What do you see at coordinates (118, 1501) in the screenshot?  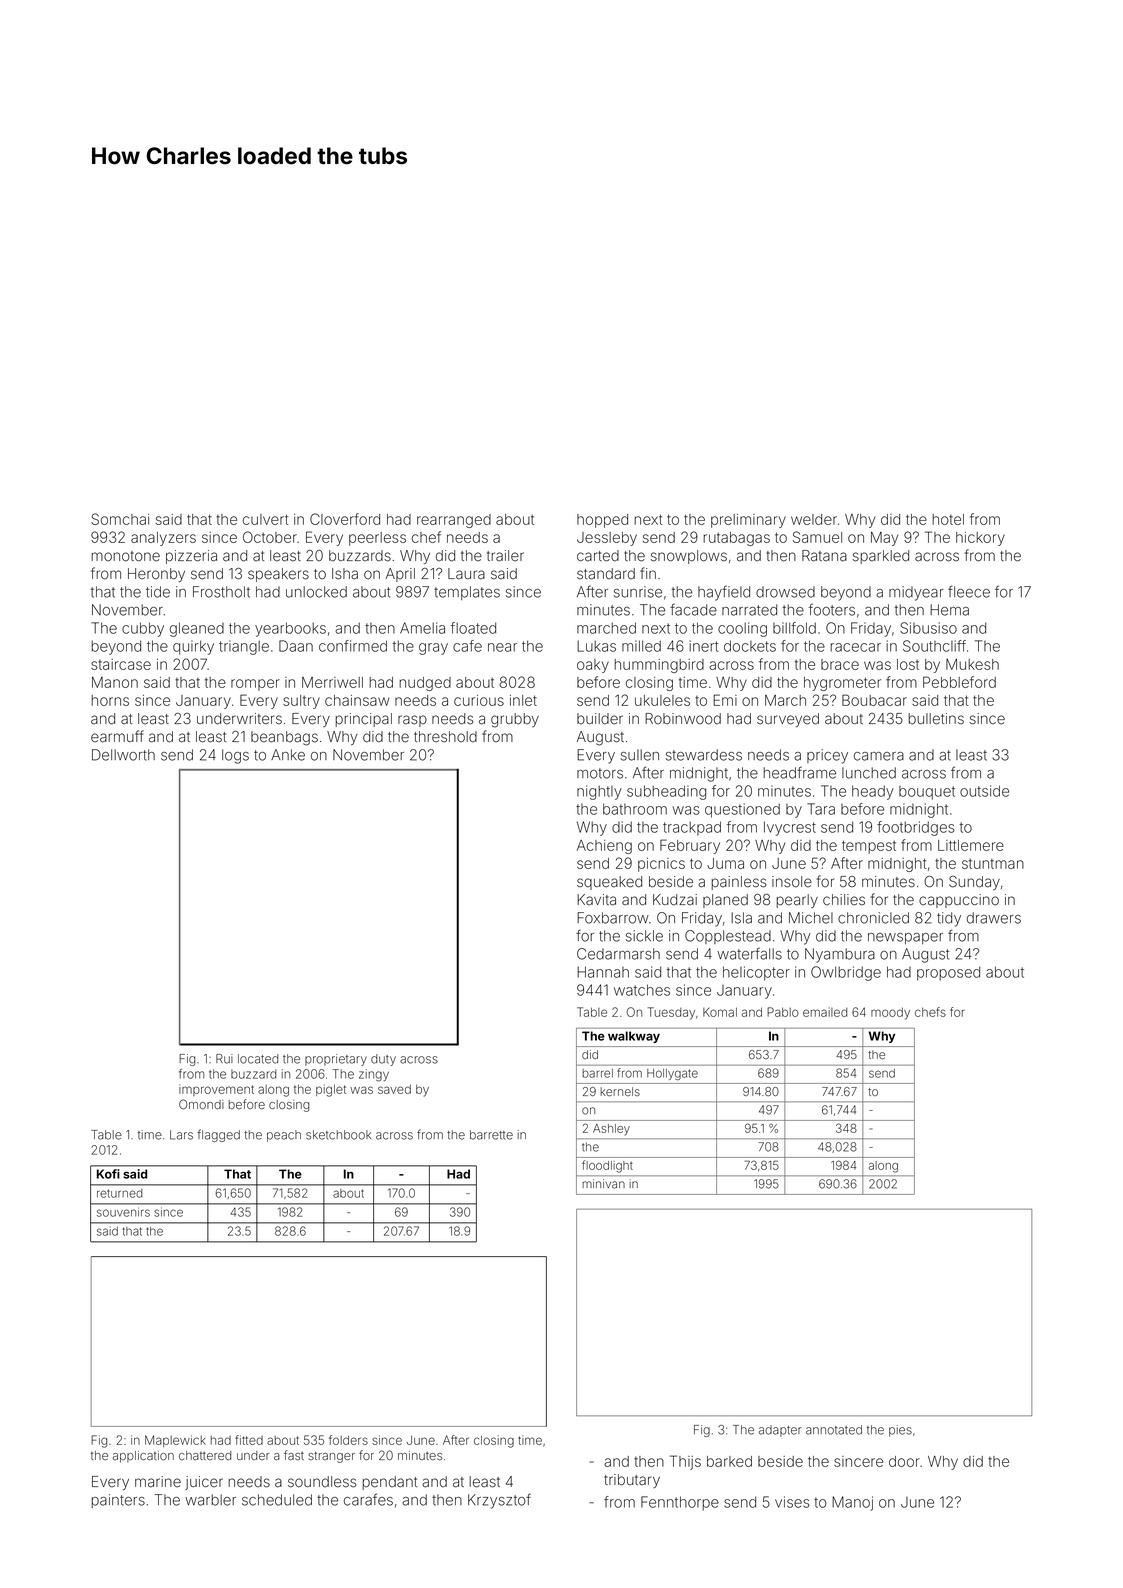 I see `painters` at bounding box center [118, 1501].
